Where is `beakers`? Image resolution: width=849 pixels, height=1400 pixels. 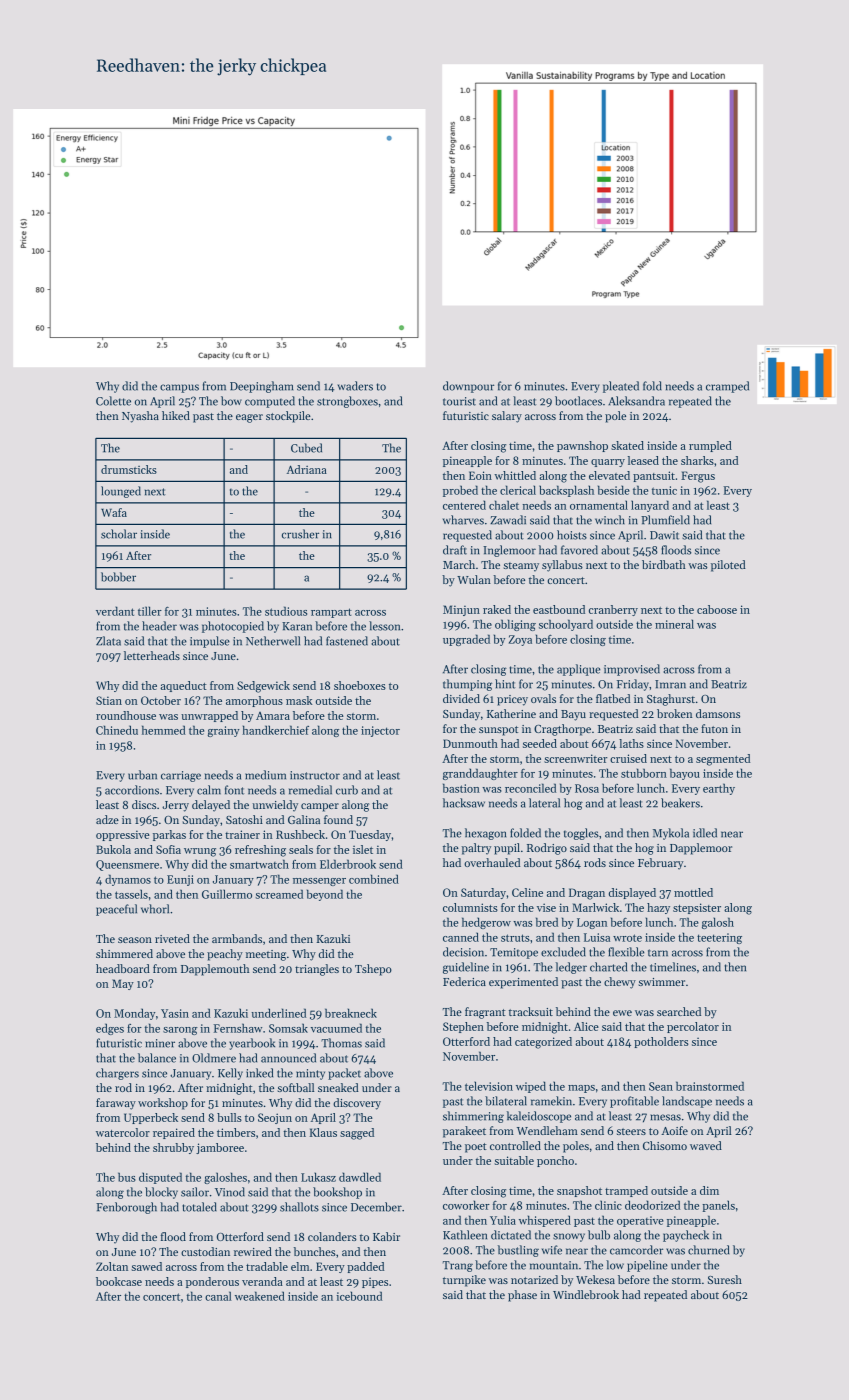
beakers is located at coordinates (680, 803).
